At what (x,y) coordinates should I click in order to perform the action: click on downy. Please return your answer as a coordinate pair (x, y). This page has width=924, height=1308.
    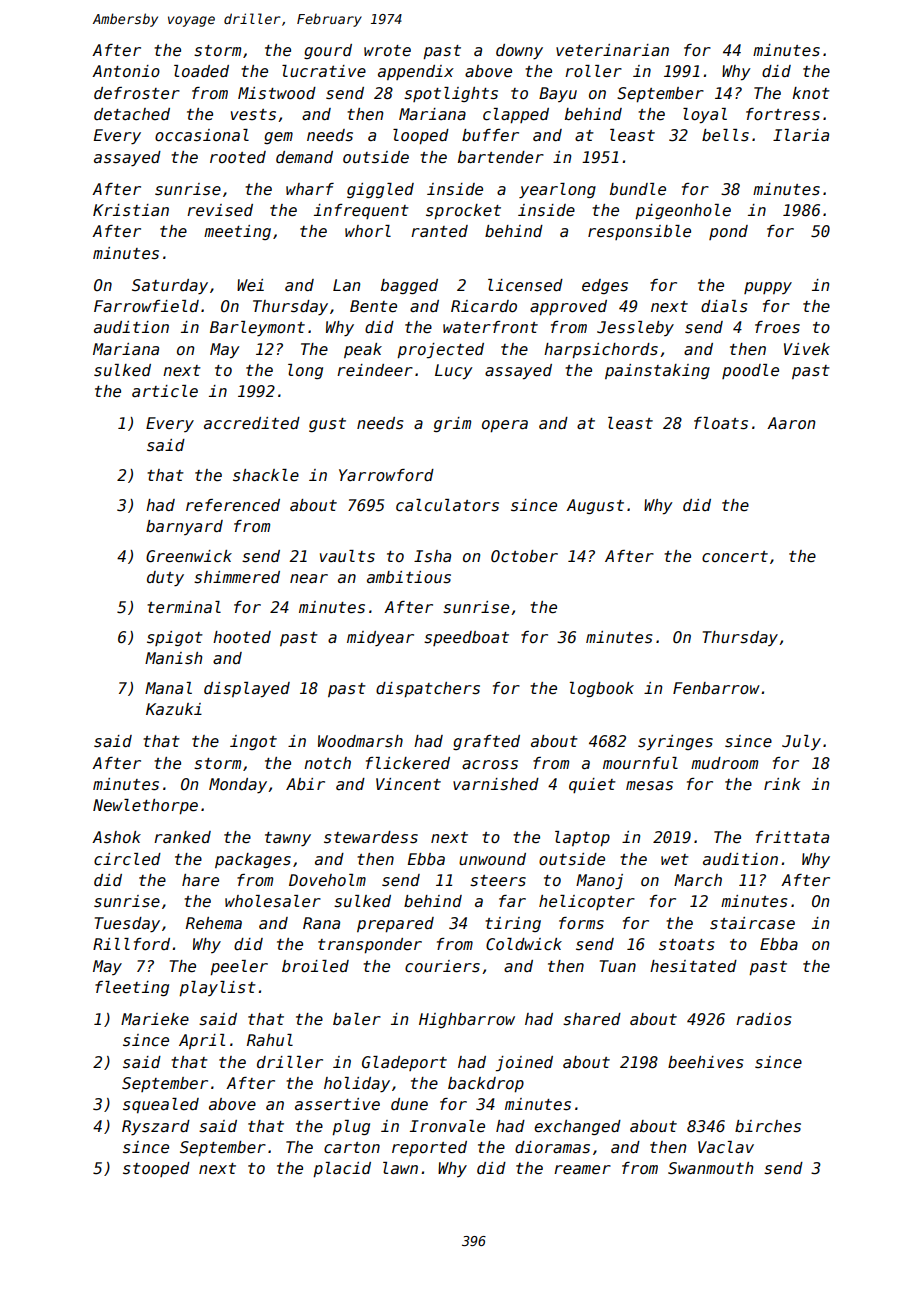
    Looking at the image, I should click on (519, 51).
